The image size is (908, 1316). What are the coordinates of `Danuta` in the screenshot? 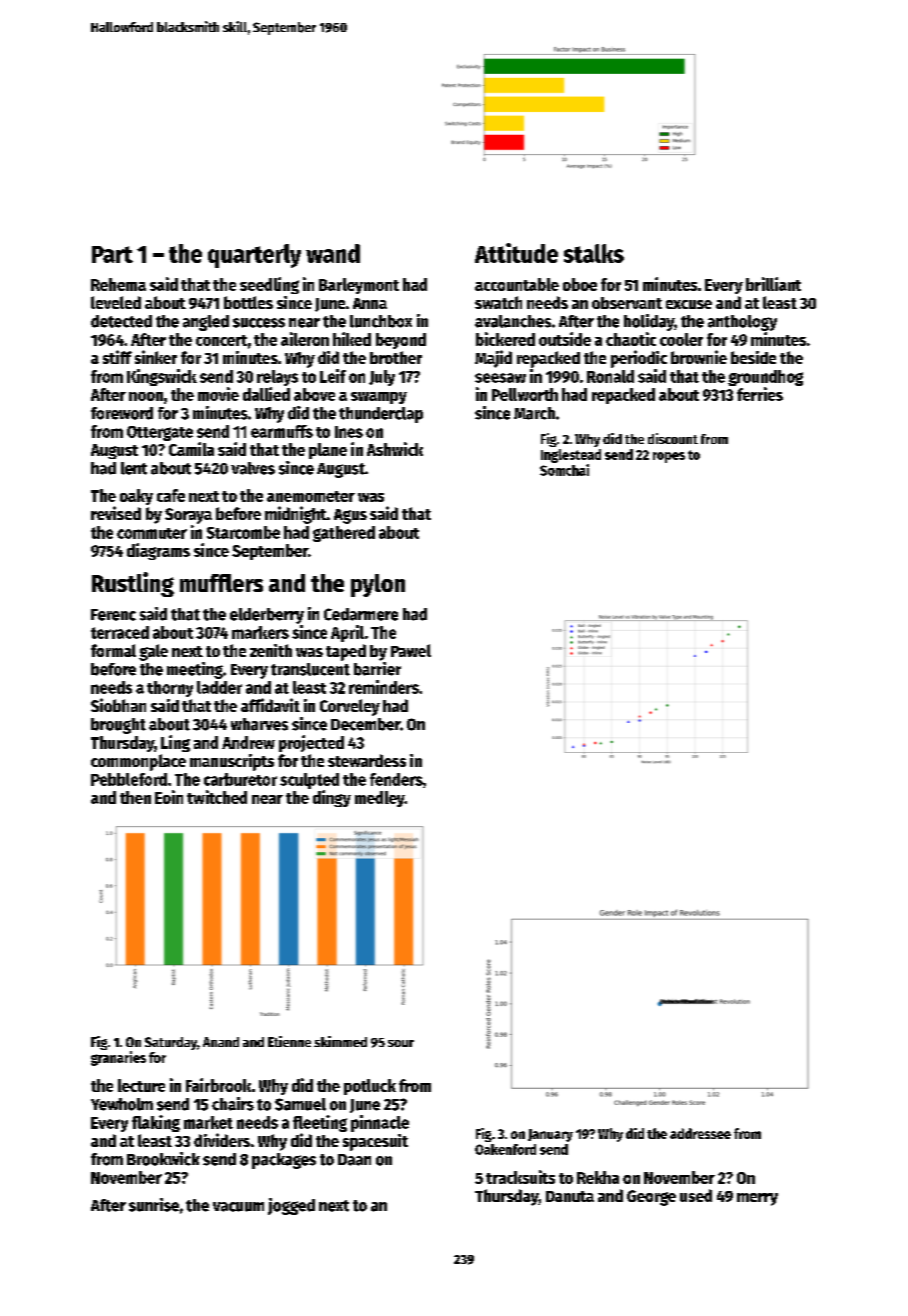 It's located at (570, 1196).
